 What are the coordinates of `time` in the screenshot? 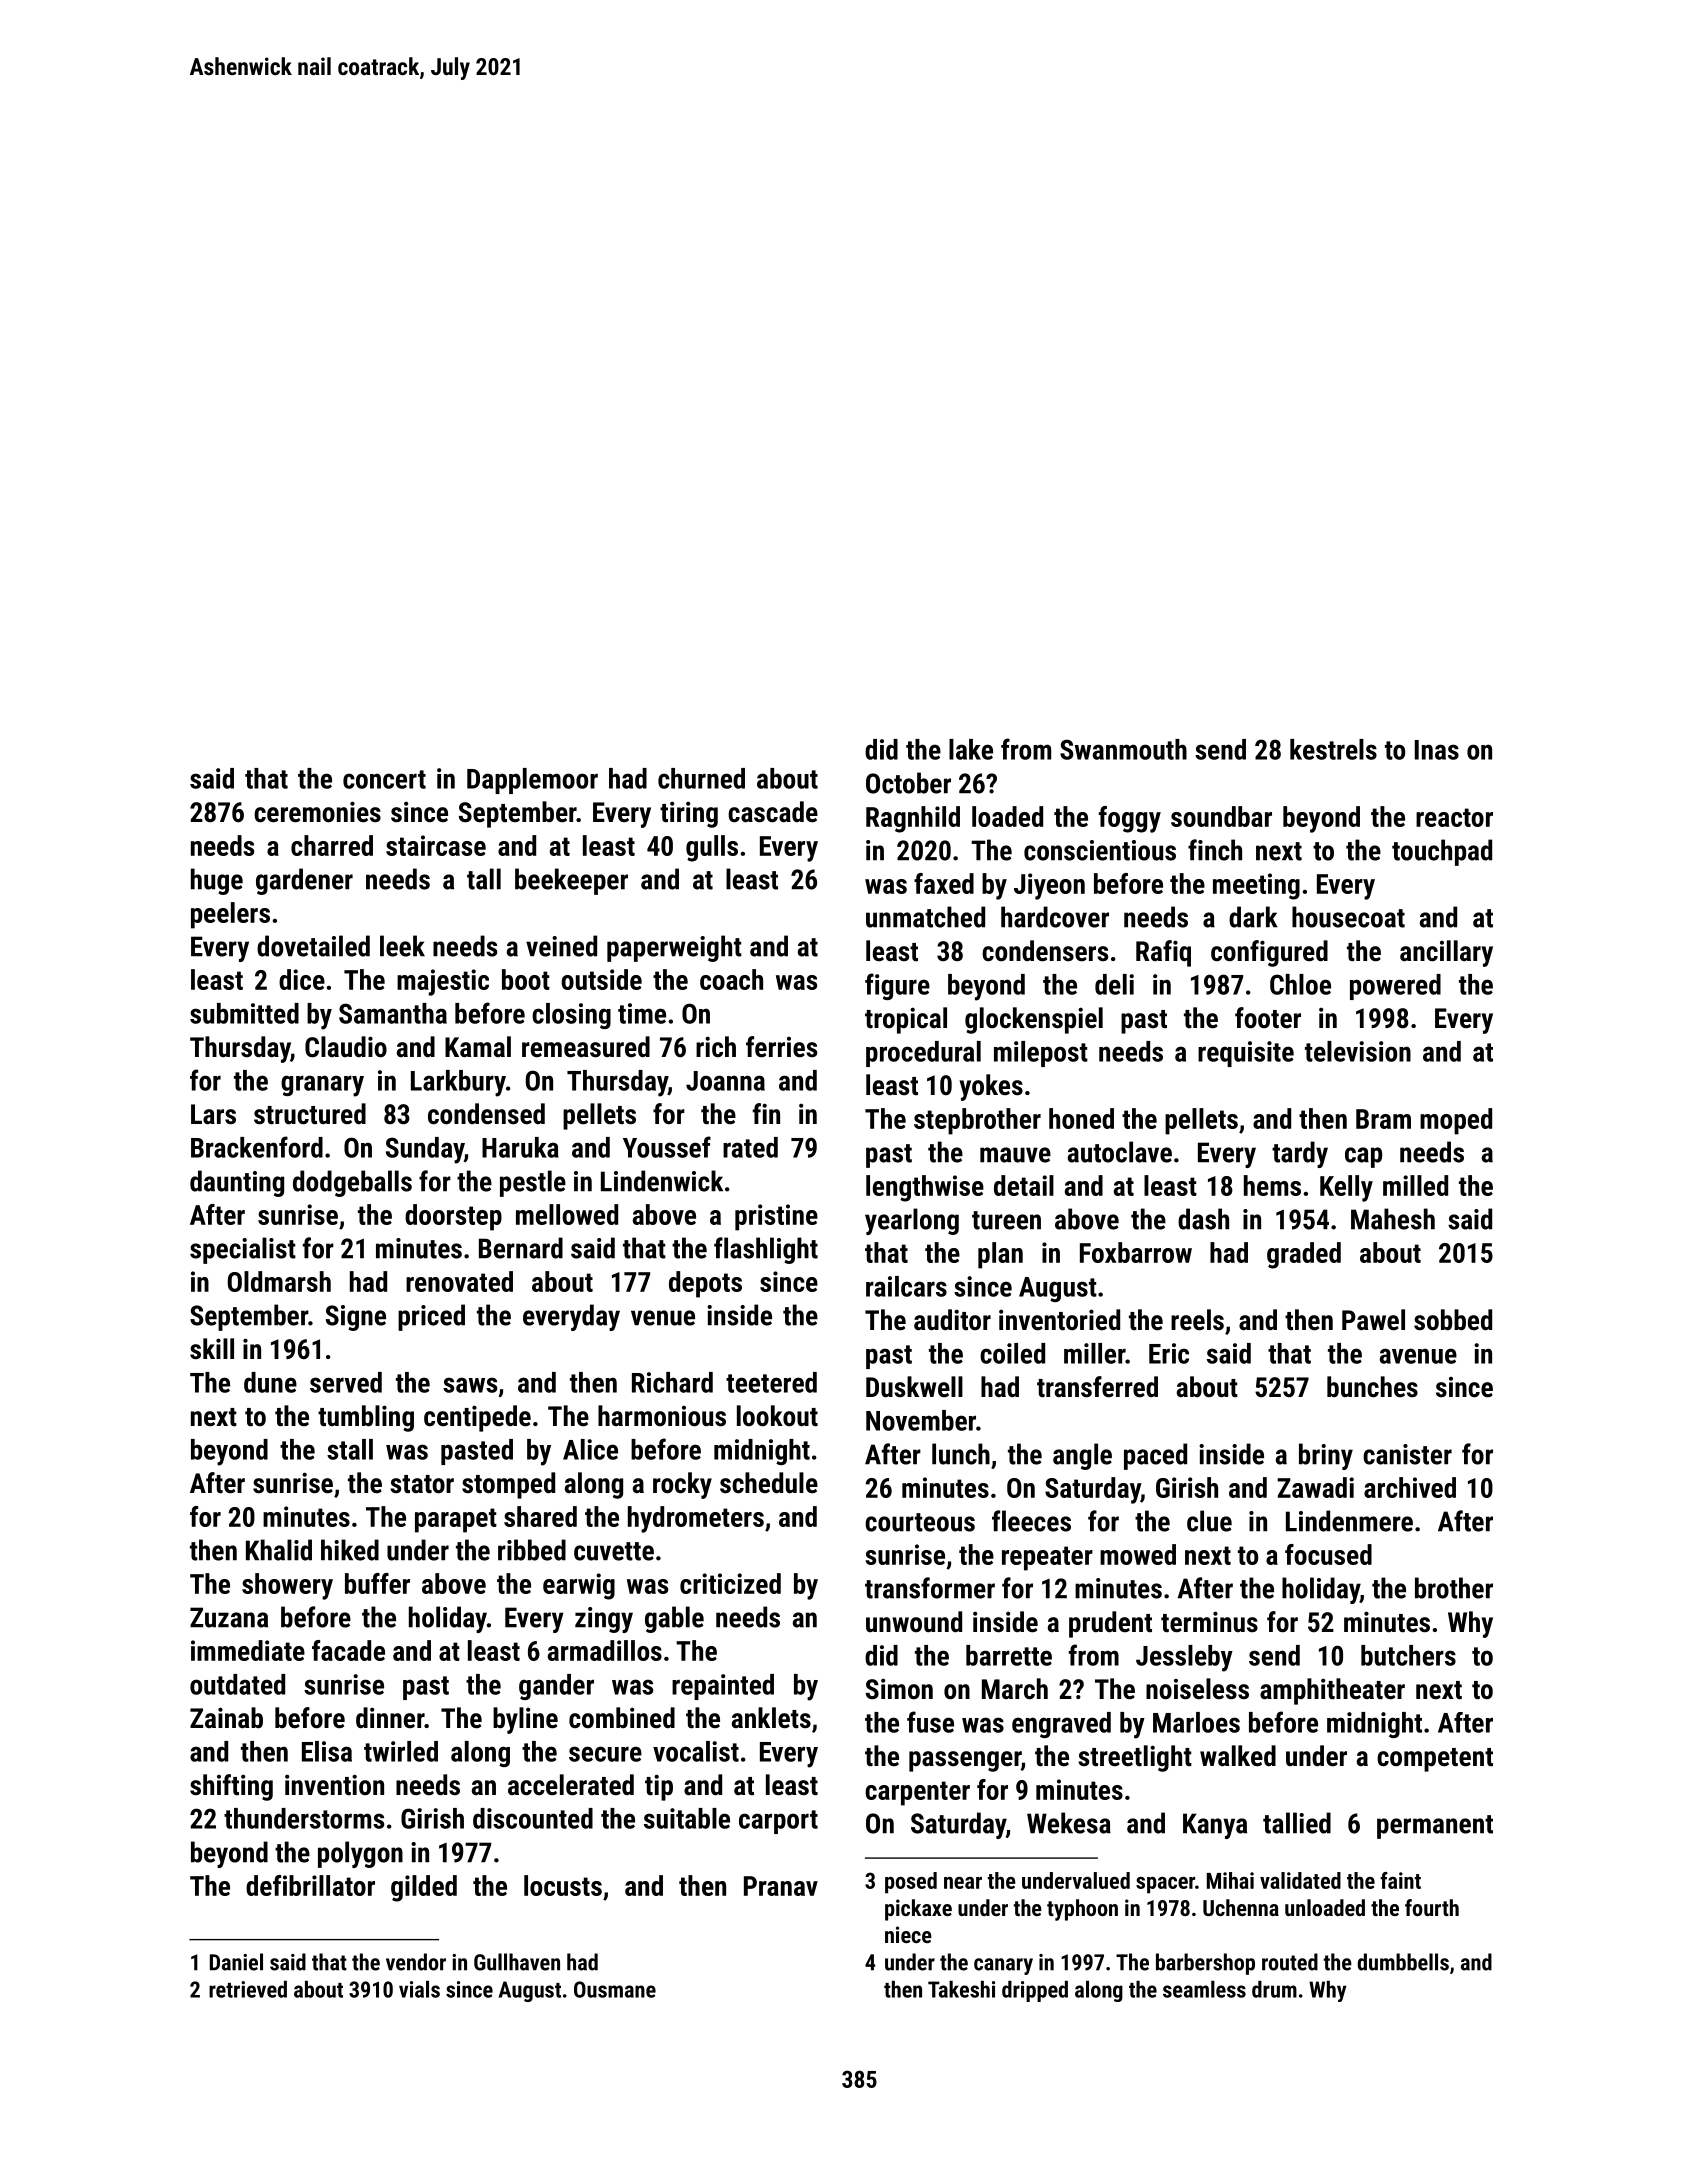 It's located at (642, 1013).
